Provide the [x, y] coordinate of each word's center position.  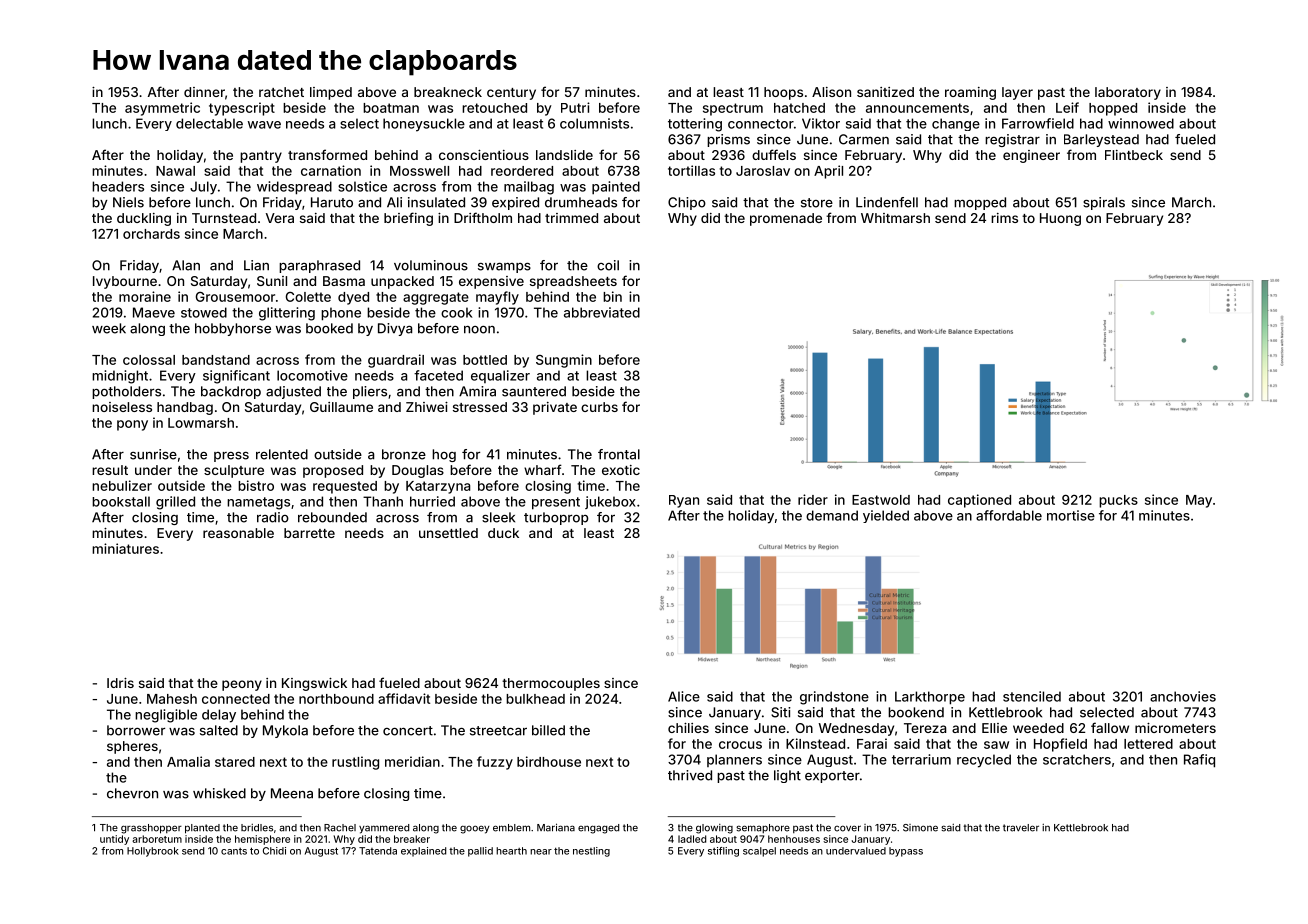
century [511, 94]
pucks [1118, 501]
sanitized [885, 92]
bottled [485, 360]
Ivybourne [125, 282]
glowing [714, 829]
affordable [1009, 515]
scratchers [1077, 759]
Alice [684, 696]
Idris [120, 683]
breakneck [448, 92]
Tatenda [378, 851]
